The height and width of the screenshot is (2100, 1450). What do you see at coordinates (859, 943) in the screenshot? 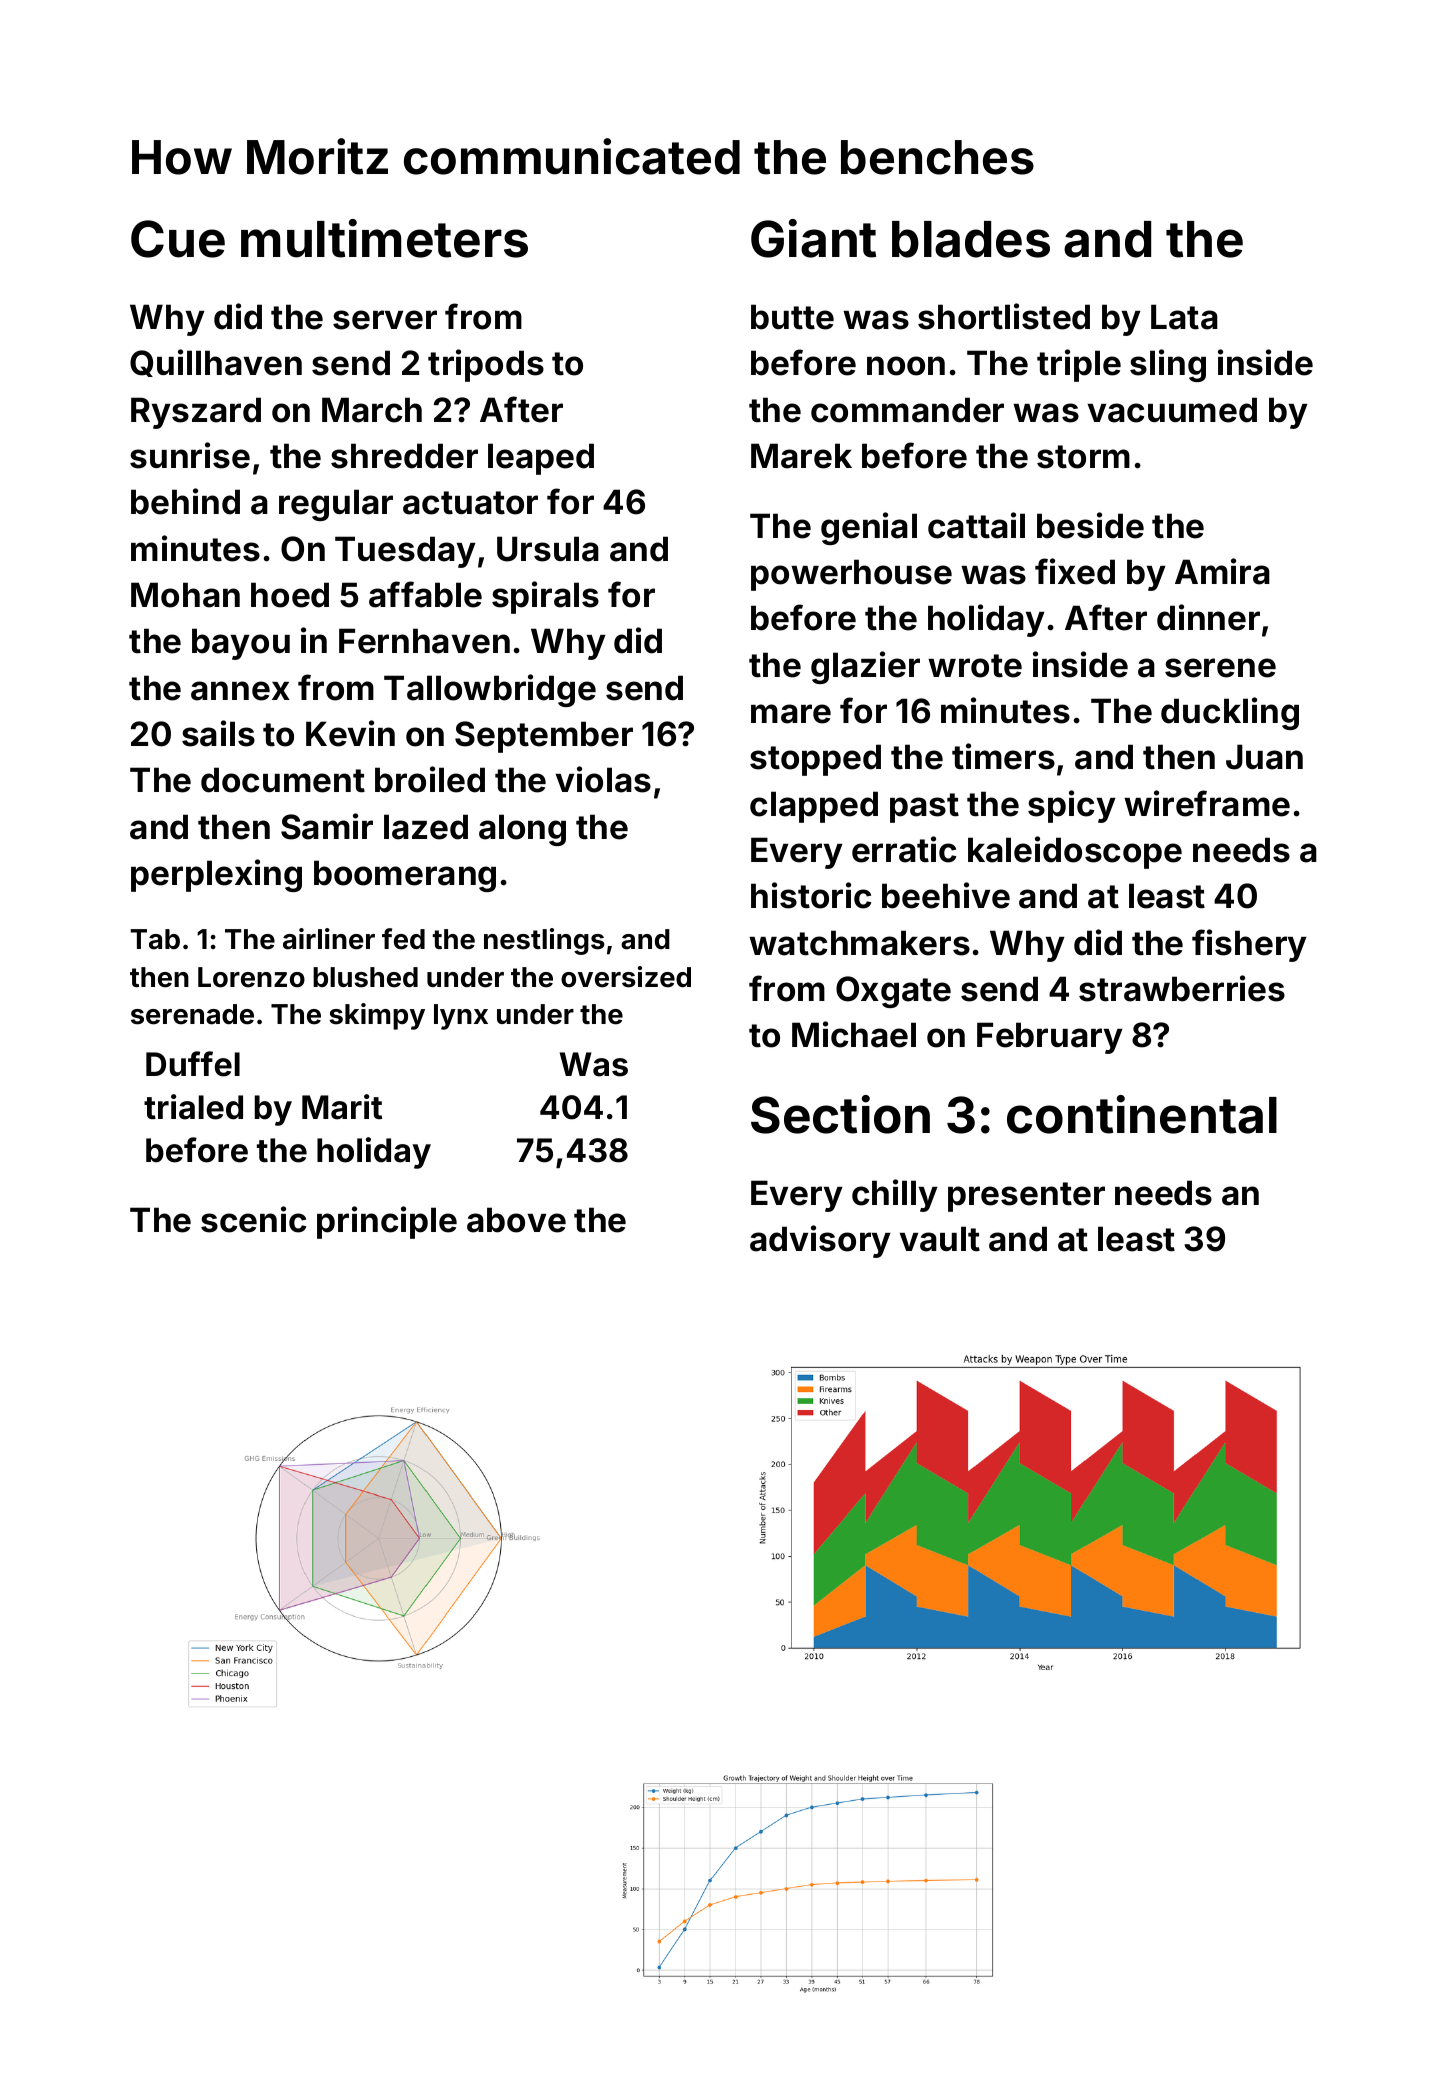
I see `watchmakers` at bounding box center [859, 943].
